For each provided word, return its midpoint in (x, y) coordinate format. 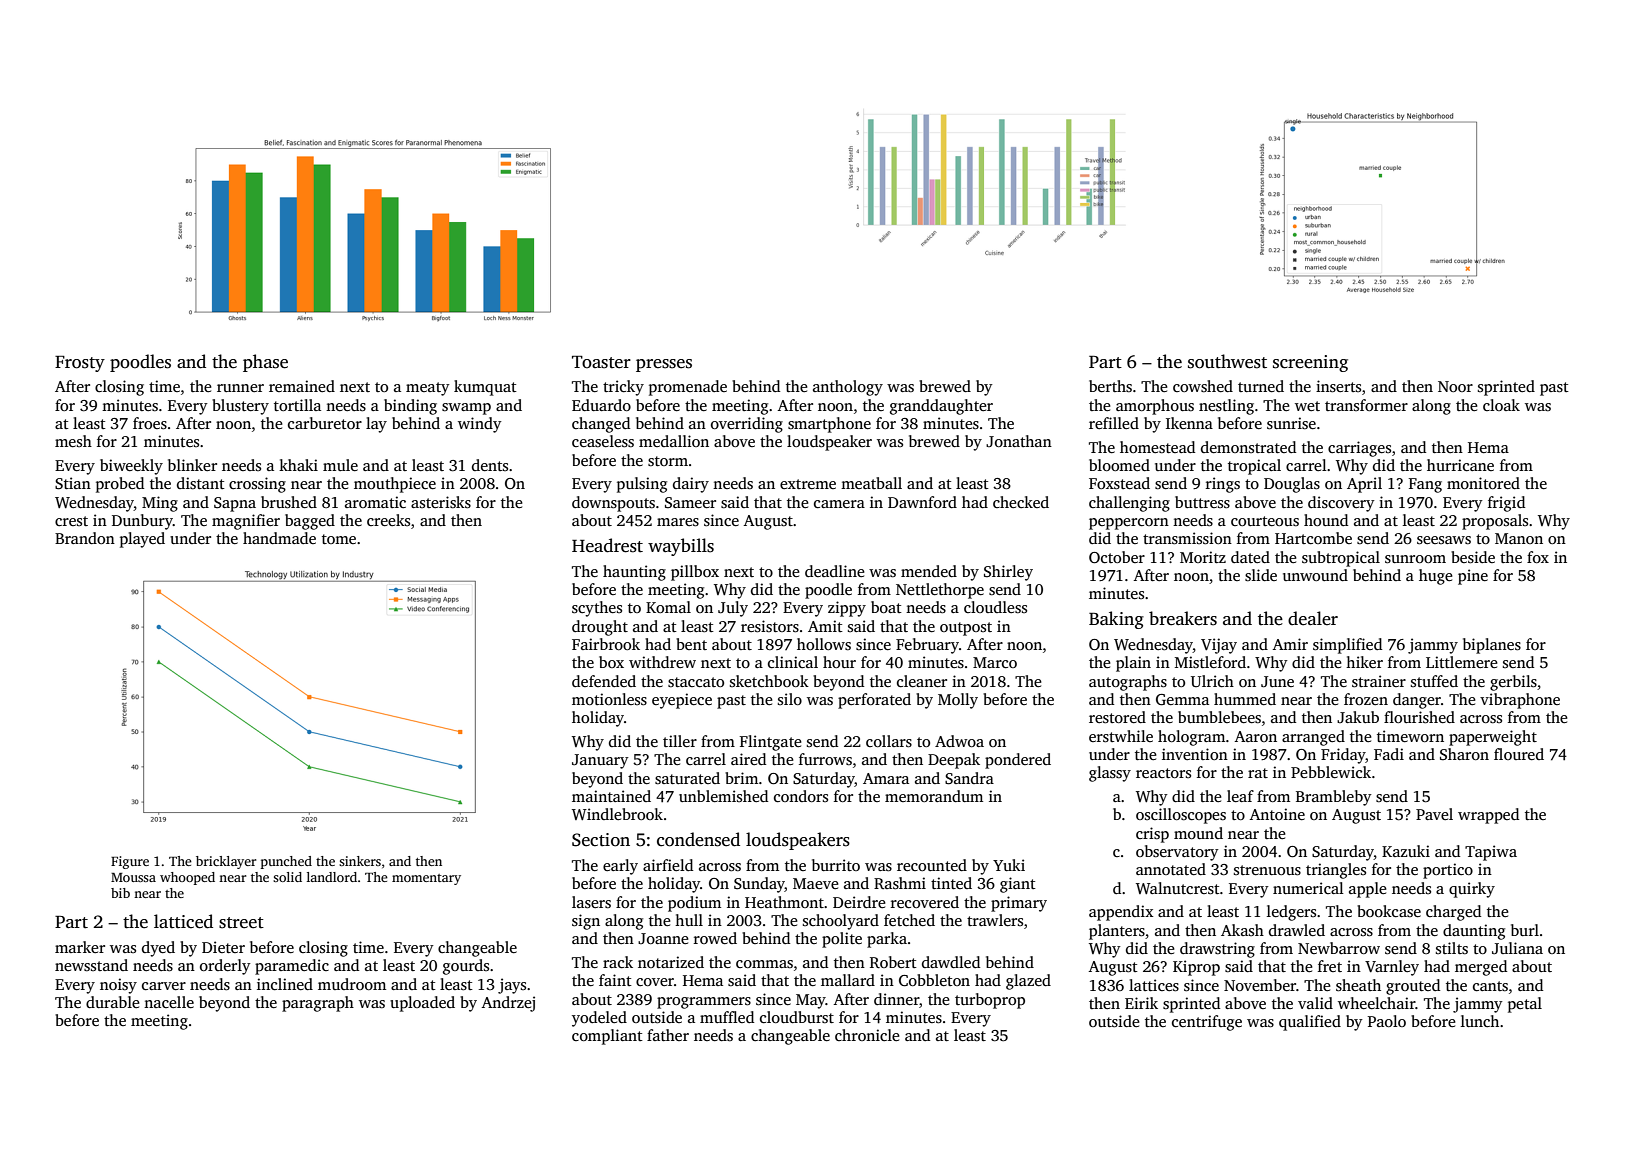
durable (113, 1002)
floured (1519, 754)
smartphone (829, 425)
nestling (1226, 407)
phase (265, 363)
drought (600, 628)
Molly (958, 701)
